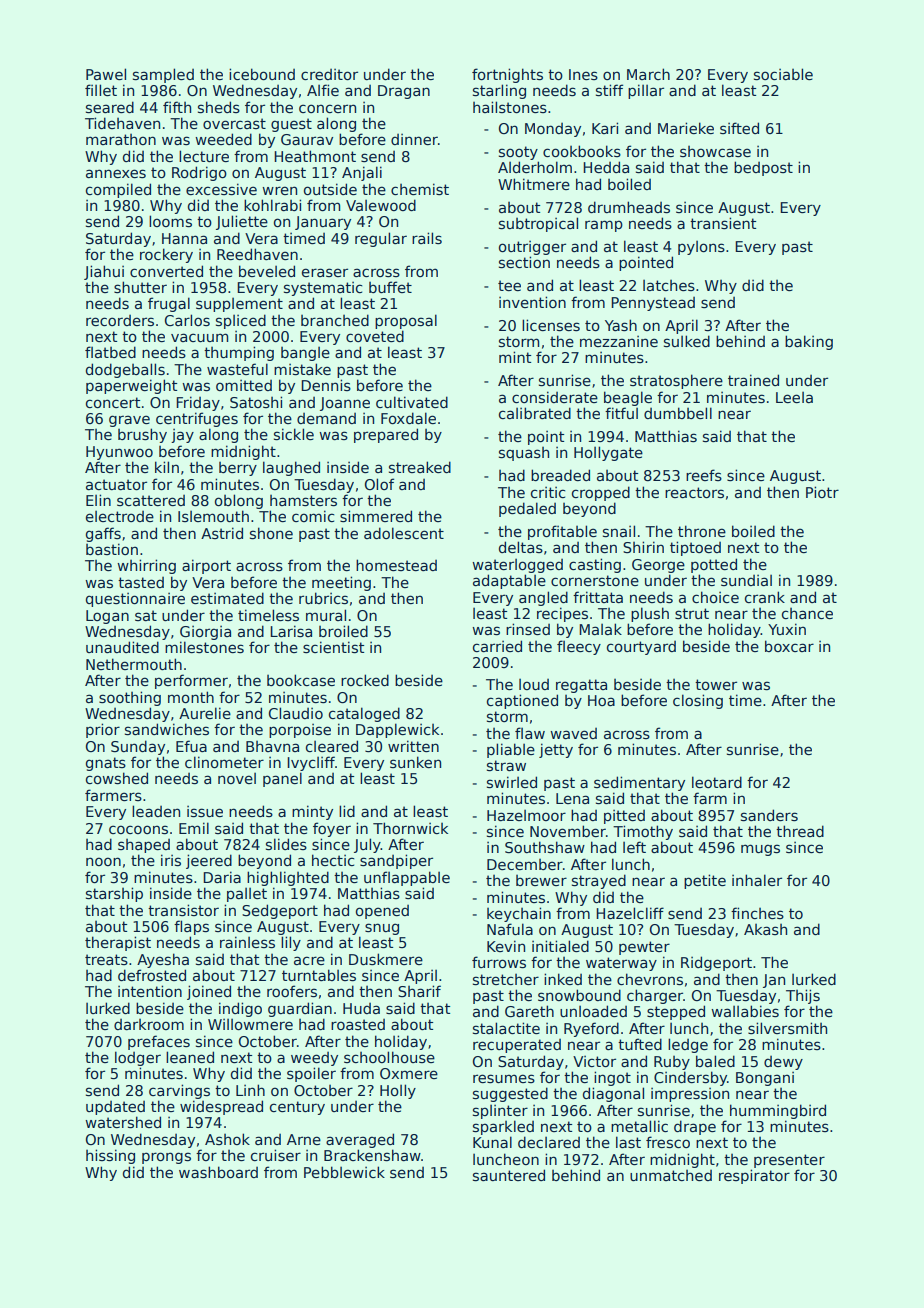 This page has height=1308, width=924. Describe the element at coordinates (509, 1175) in the page. I see `sauntered` at that location.
